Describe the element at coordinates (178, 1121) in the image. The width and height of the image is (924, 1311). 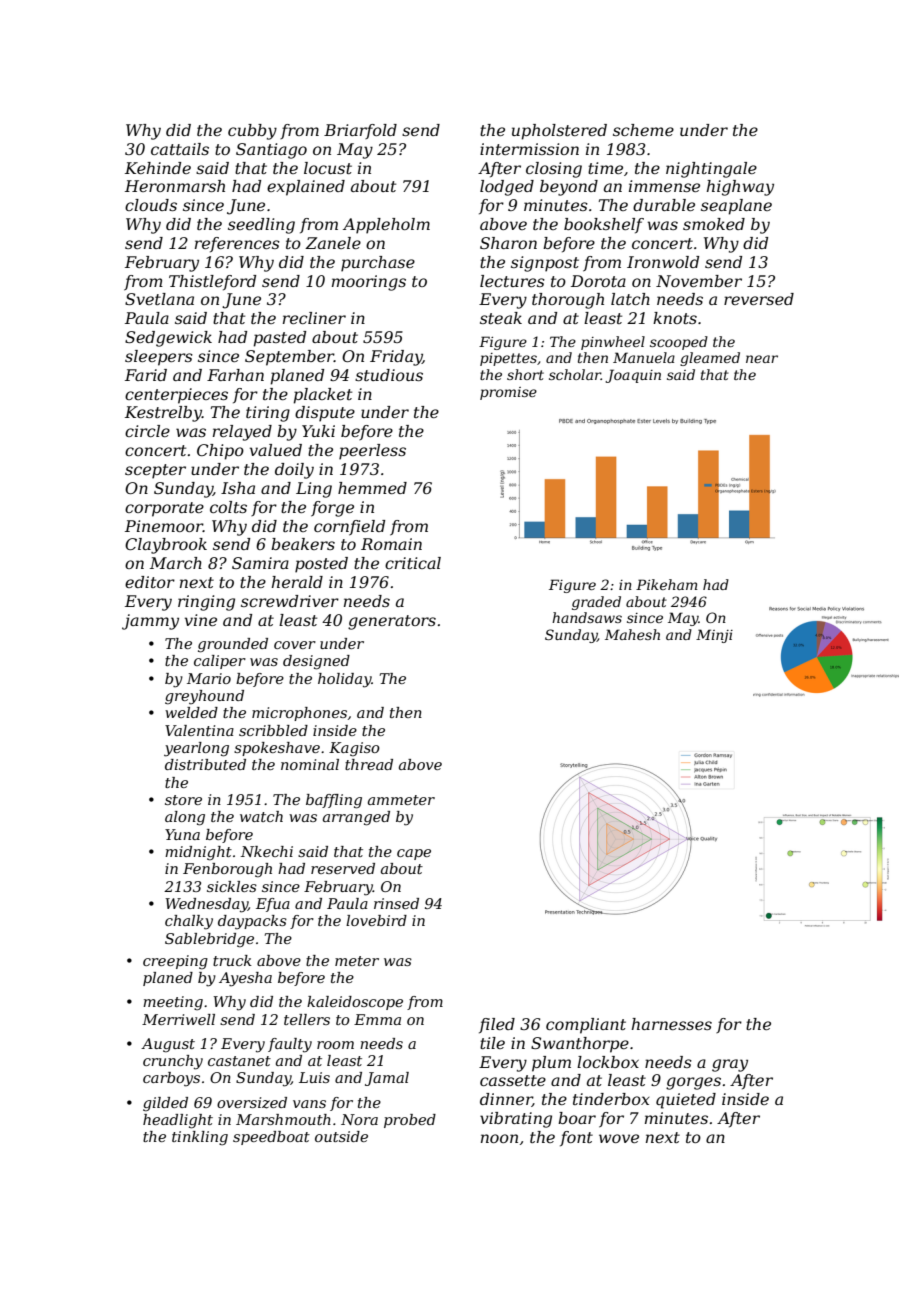
I see `headlight` at that location.
